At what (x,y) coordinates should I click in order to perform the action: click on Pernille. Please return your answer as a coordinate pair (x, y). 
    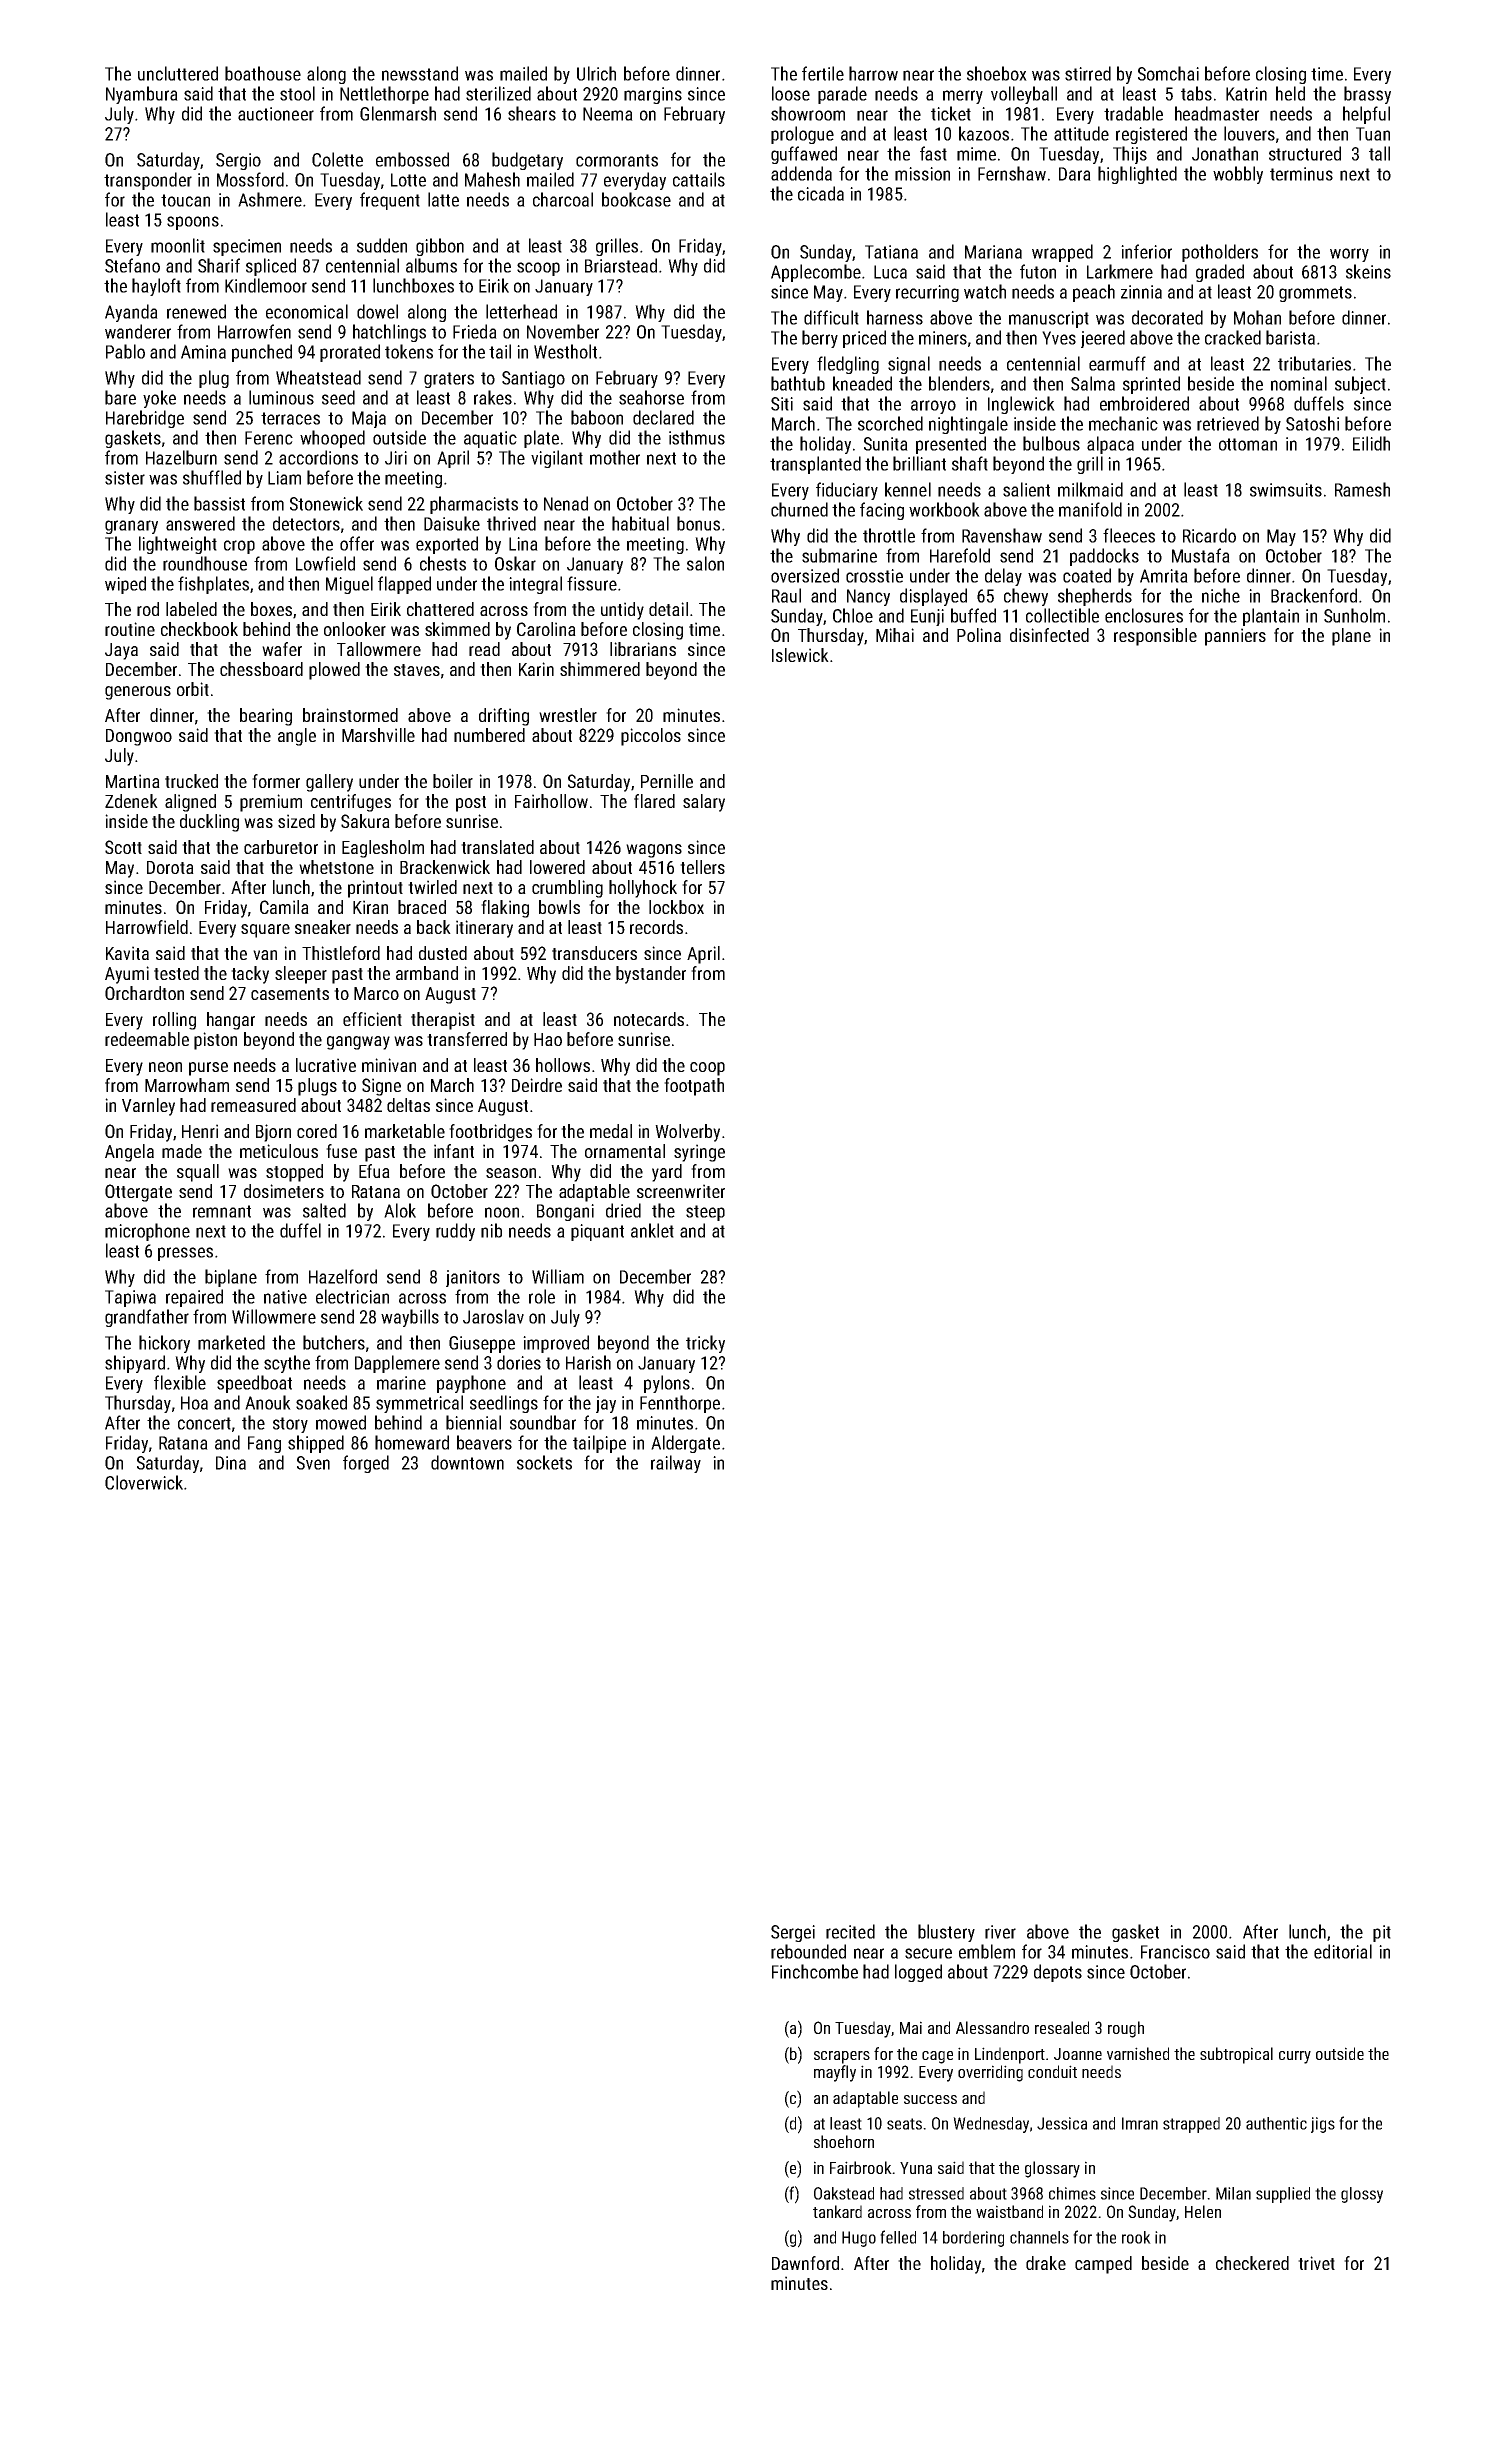
    Looking at the image, I should click on (667, 781).
